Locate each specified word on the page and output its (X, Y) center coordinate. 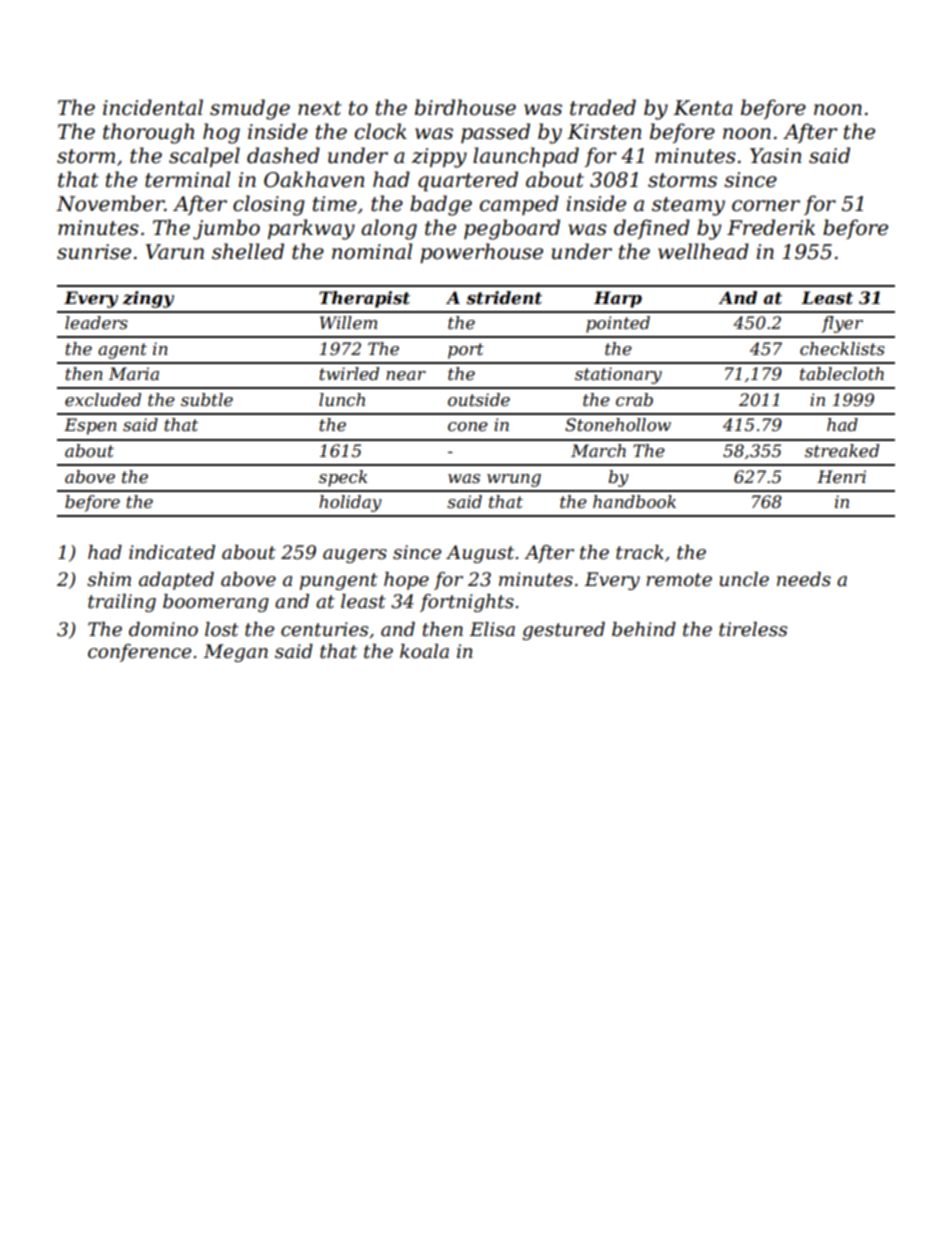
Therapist (364, 299)
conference (139, 653)
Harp (618, 299)
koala (424, 651)
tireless (753, 629)
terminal (187, 179)
